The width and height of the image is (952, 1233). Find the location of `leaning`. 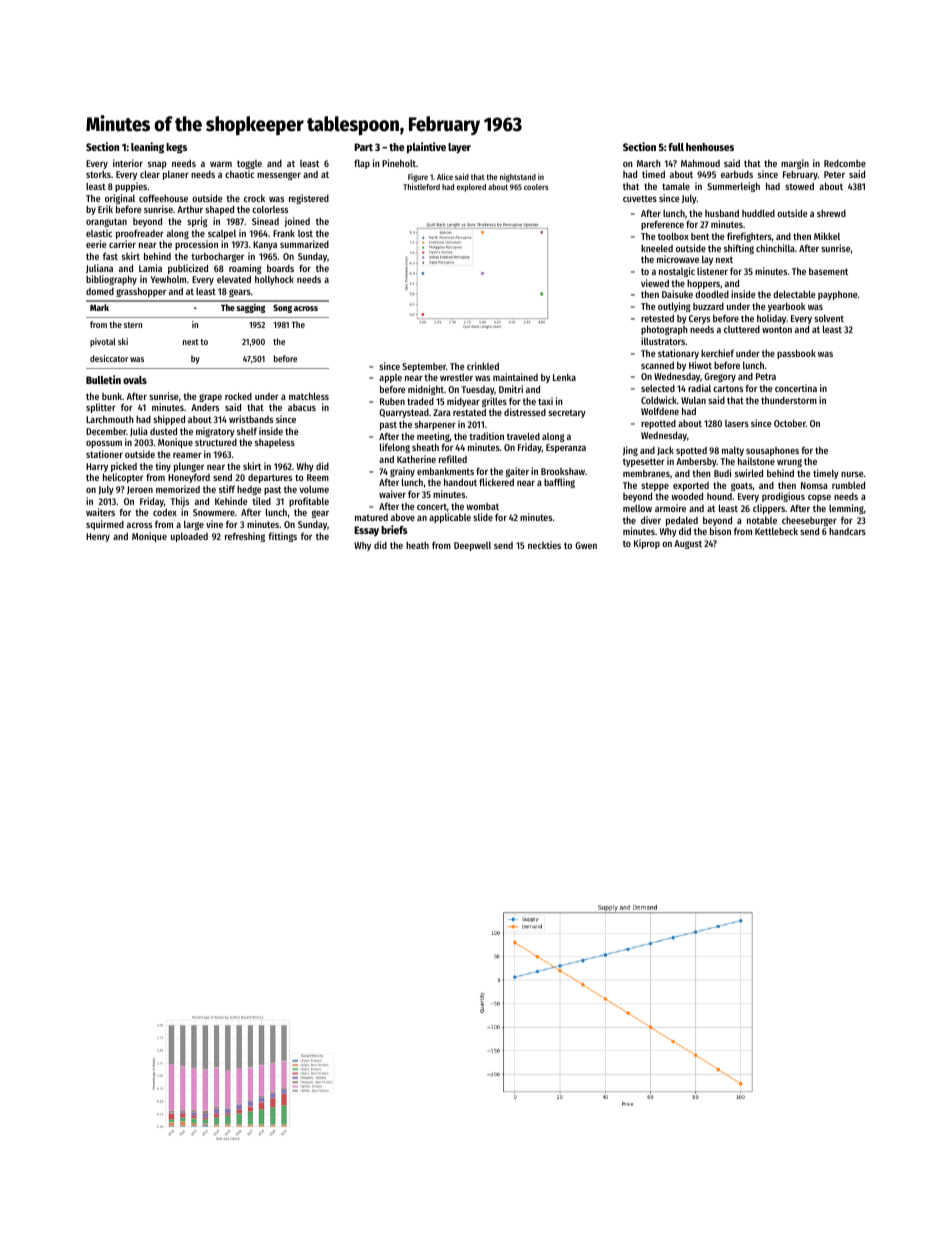

leaning is located at coordinates (147, 148).
